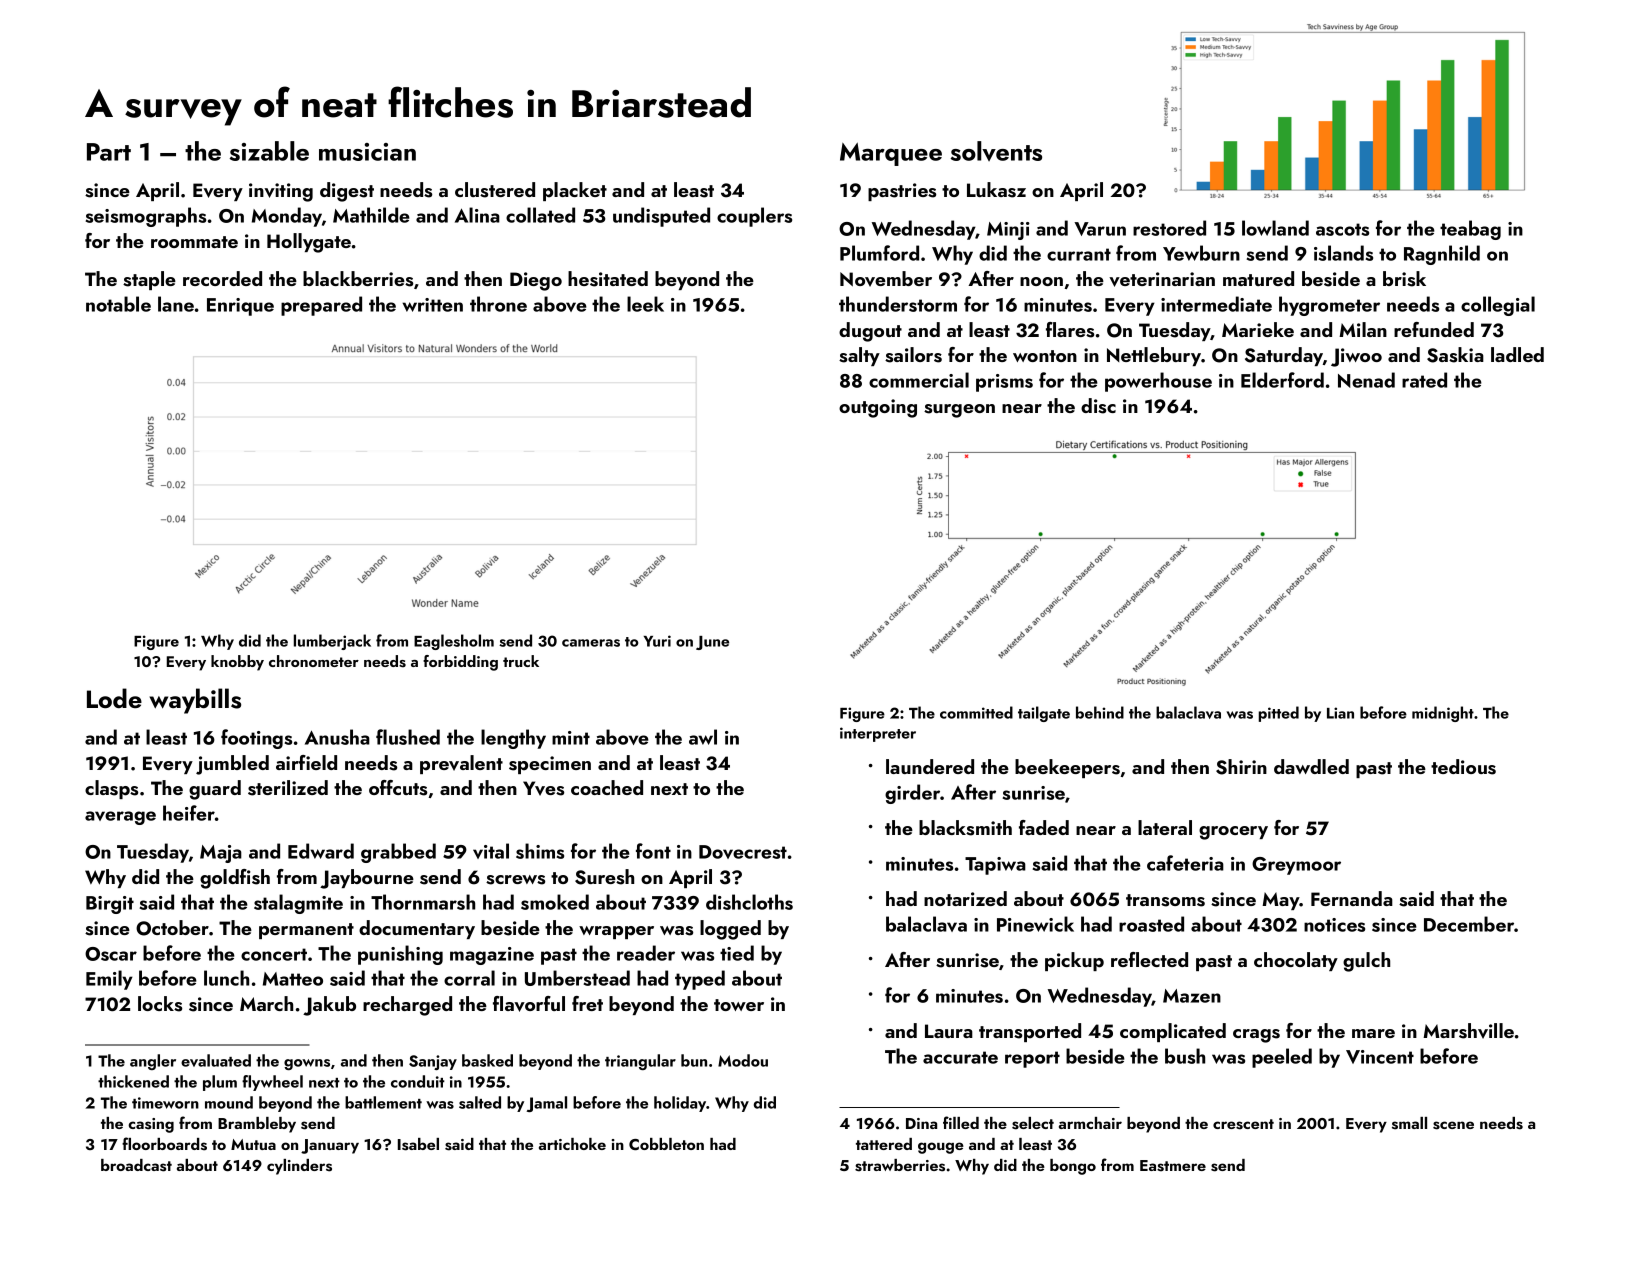 The height and width of the image is (1263, 1635). What do you see at coordinates (146, 217) in the image?
I see `seismographs` at bounding box center [146, 217].
